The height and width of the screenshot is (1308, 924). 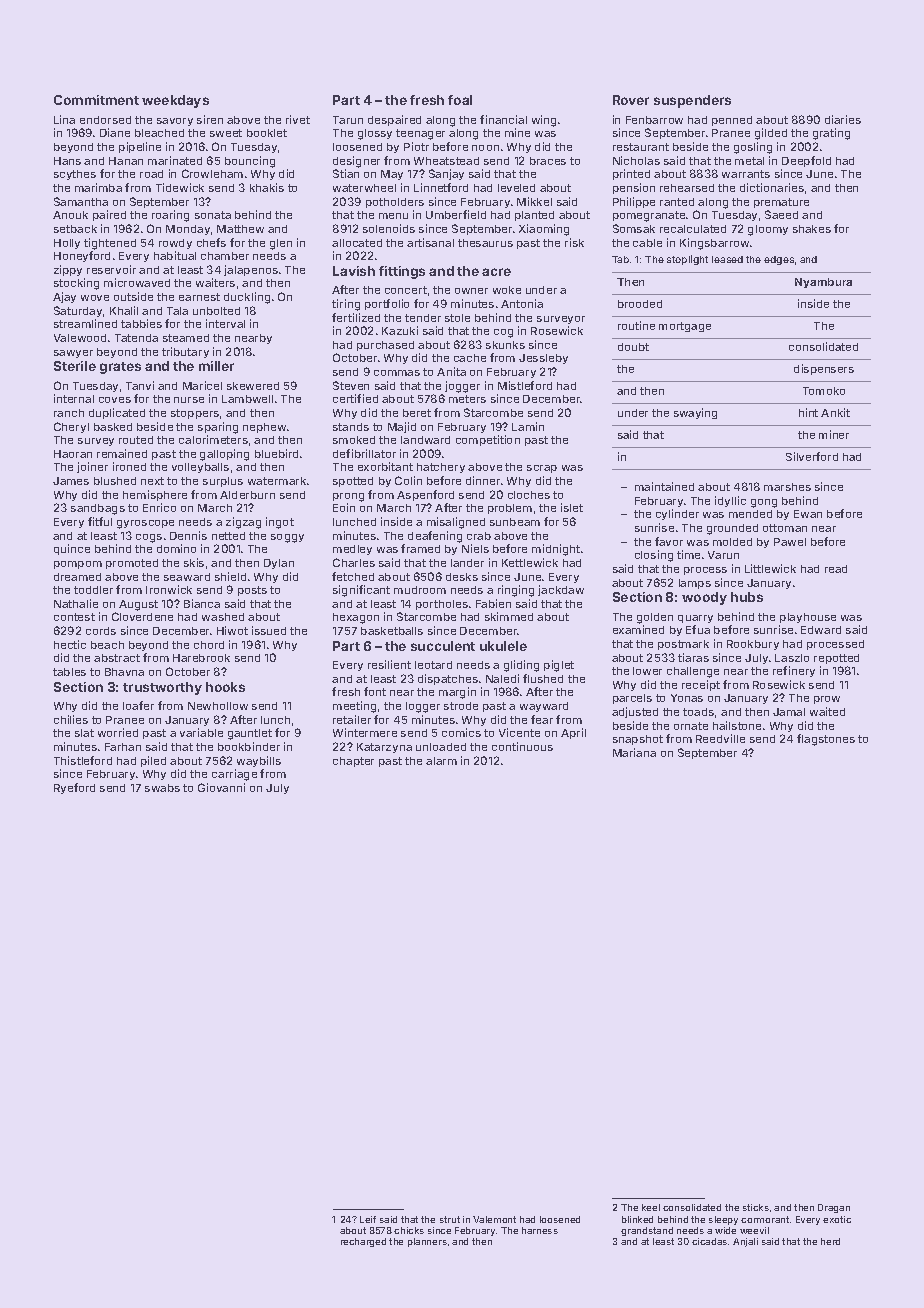 I want to click on recharged, so click(x=363, y=1242).
